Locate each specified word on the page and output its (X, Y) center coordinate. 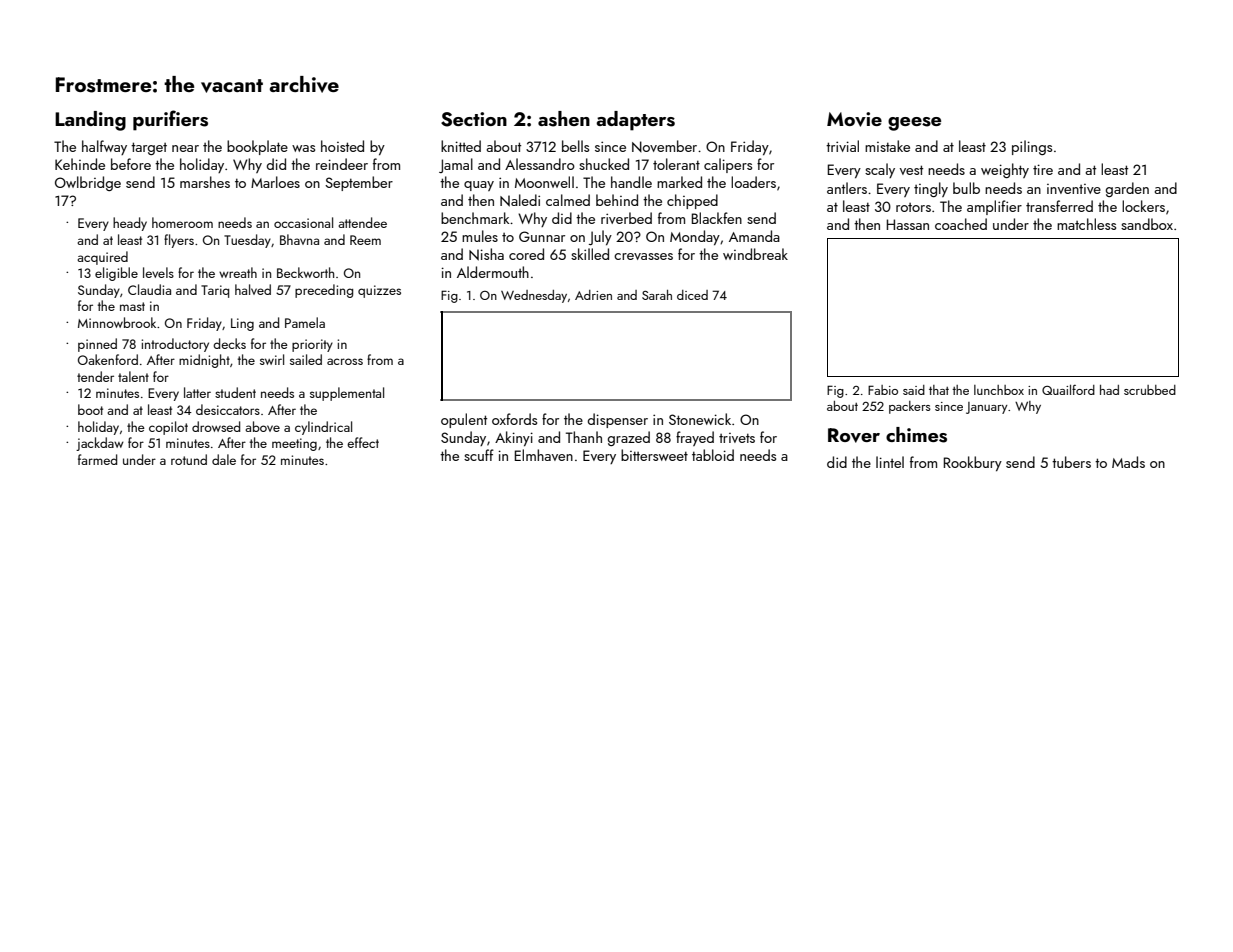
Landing (90, 121)
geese (914, 124)
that (939, 390)
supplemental (347, 394)
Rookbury (973, 463)
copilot (168, 428)
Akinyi (514, 438)
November (664, 146)
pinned (97, 345)
